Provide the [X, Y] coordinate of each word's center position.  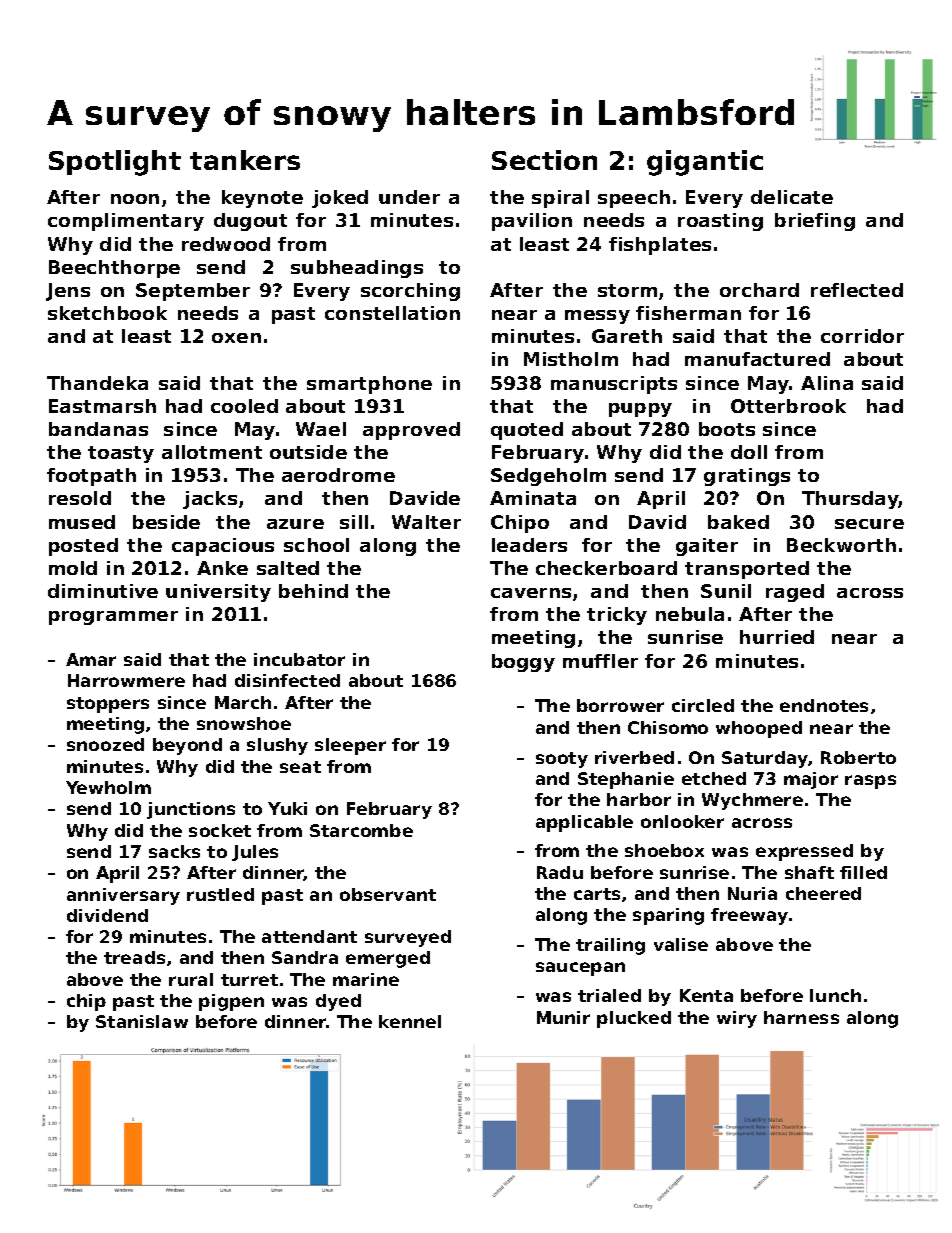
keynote [262, 199]
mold [73, 568]
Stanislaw [142, 1021]
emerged [388, 959]
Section [544, 160]
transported [747, 570]
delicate [792, 197]
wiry [737, 1019]
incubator [299, 659]
